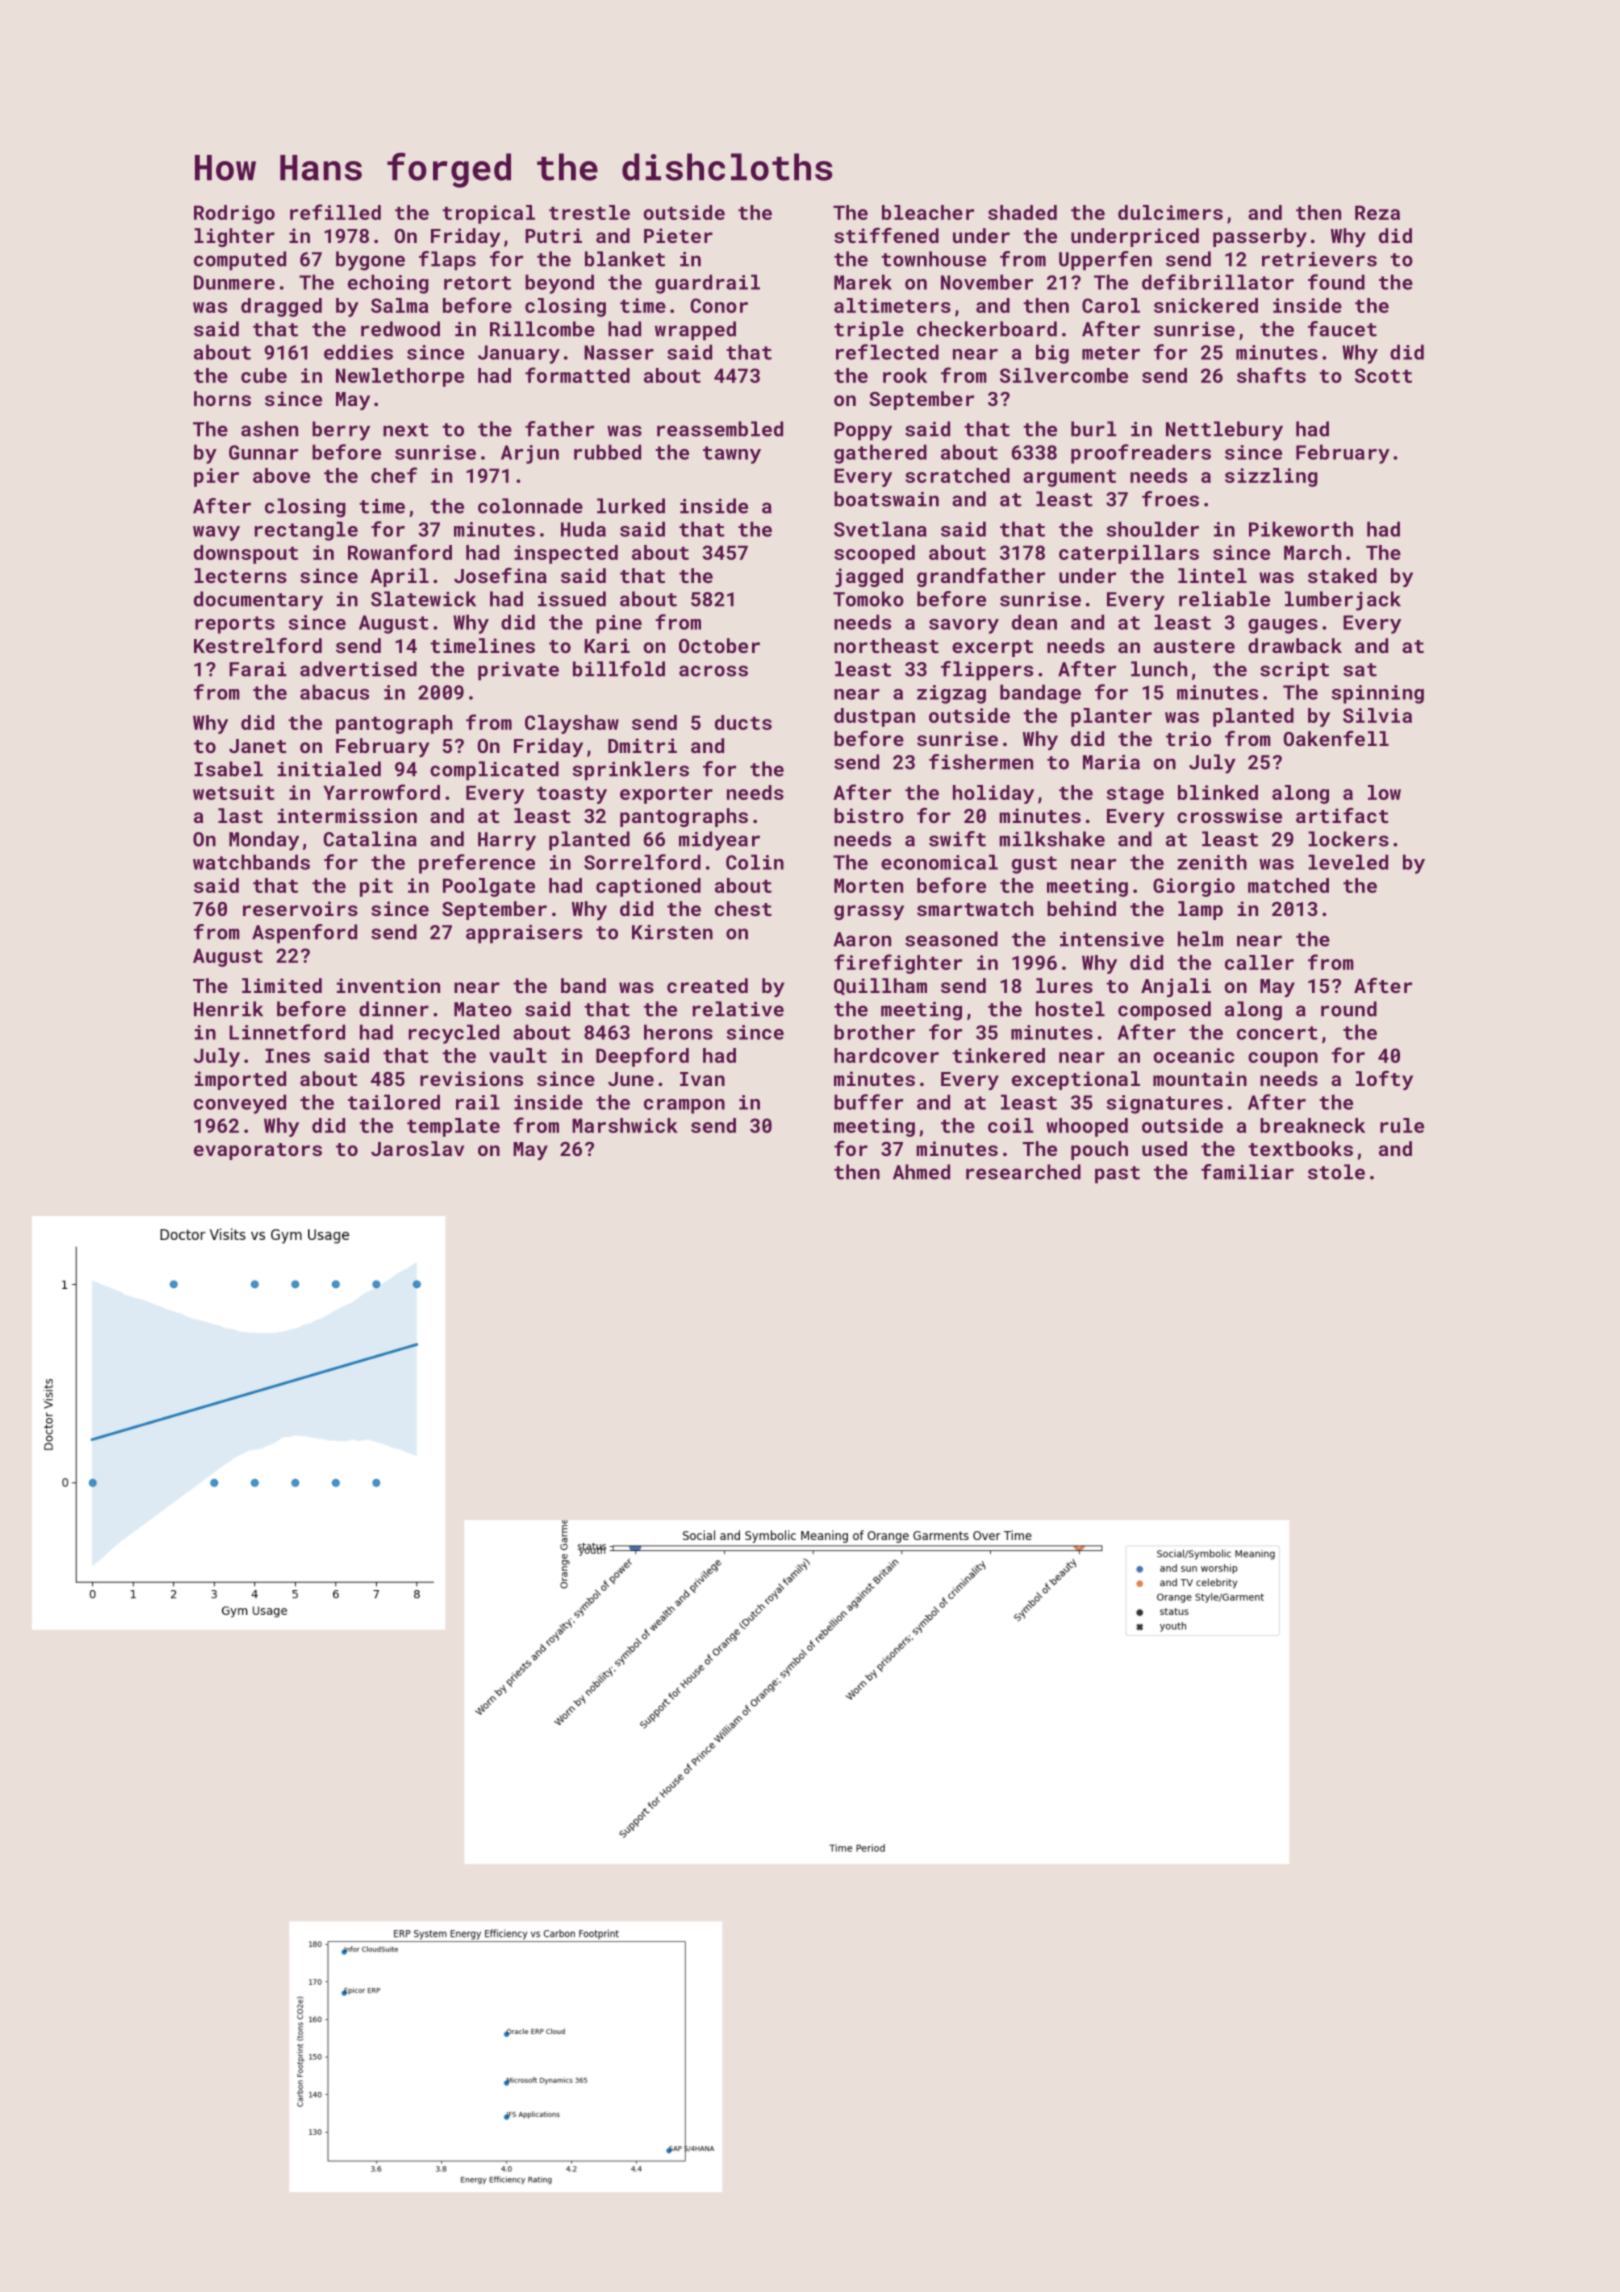 This screenshot has height=2292, width=1620. Describe the element at coordinates (589, 212) in the screenshot. I see `trestle` at that location.
